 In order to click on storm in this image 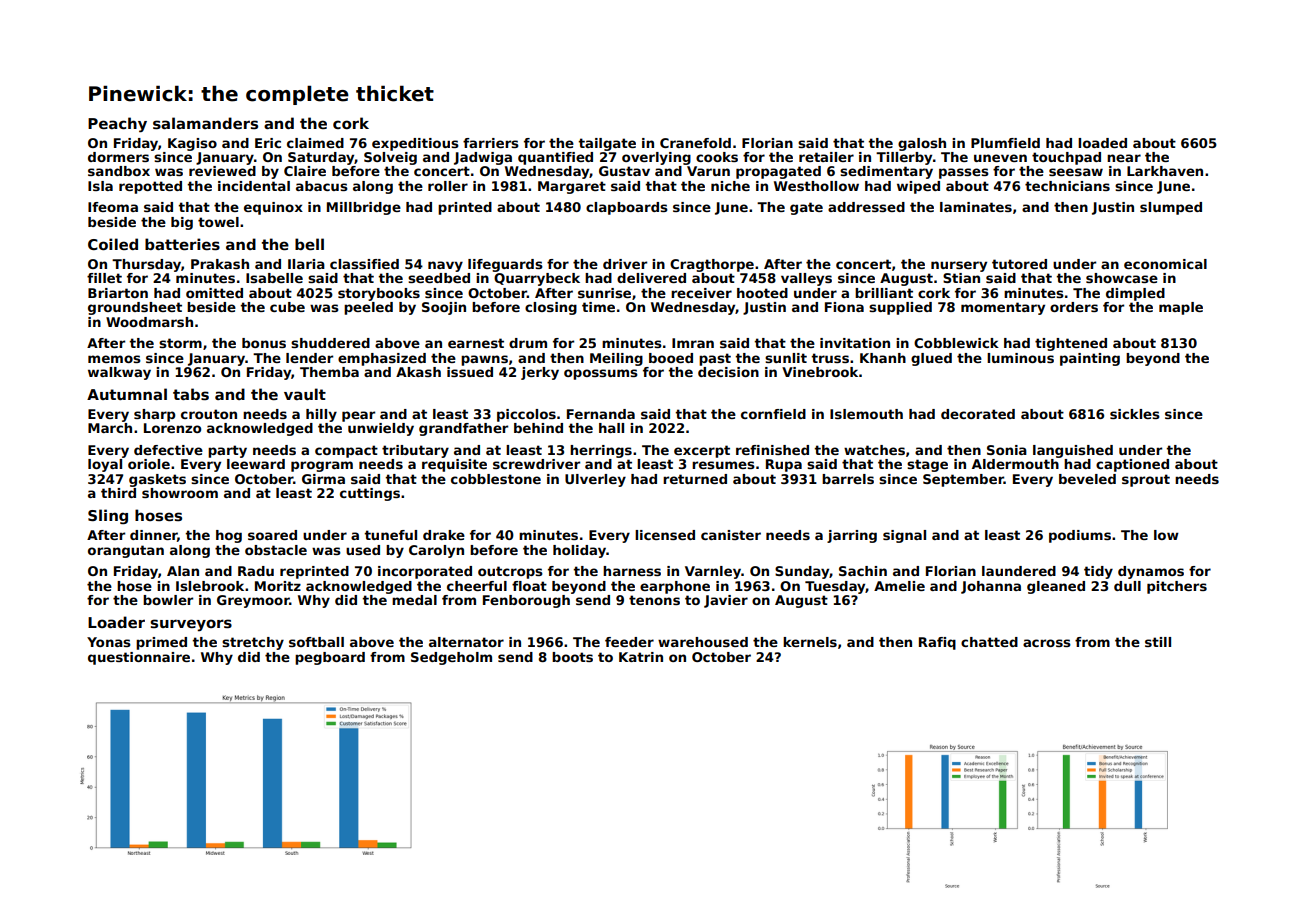, I will do `click(180, 343)`.
